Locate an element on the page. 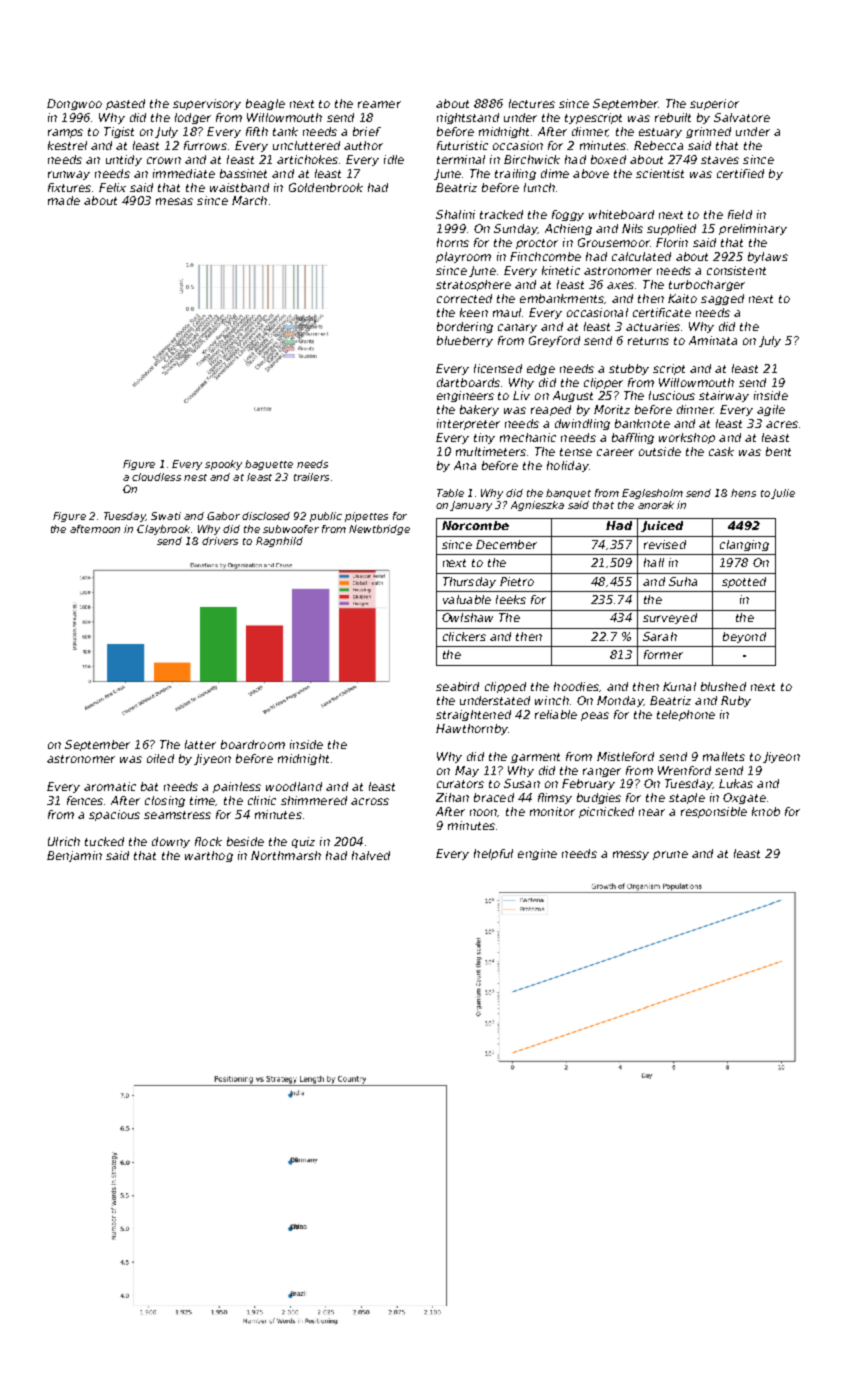  tiny is located at coordinates (484, 438).
